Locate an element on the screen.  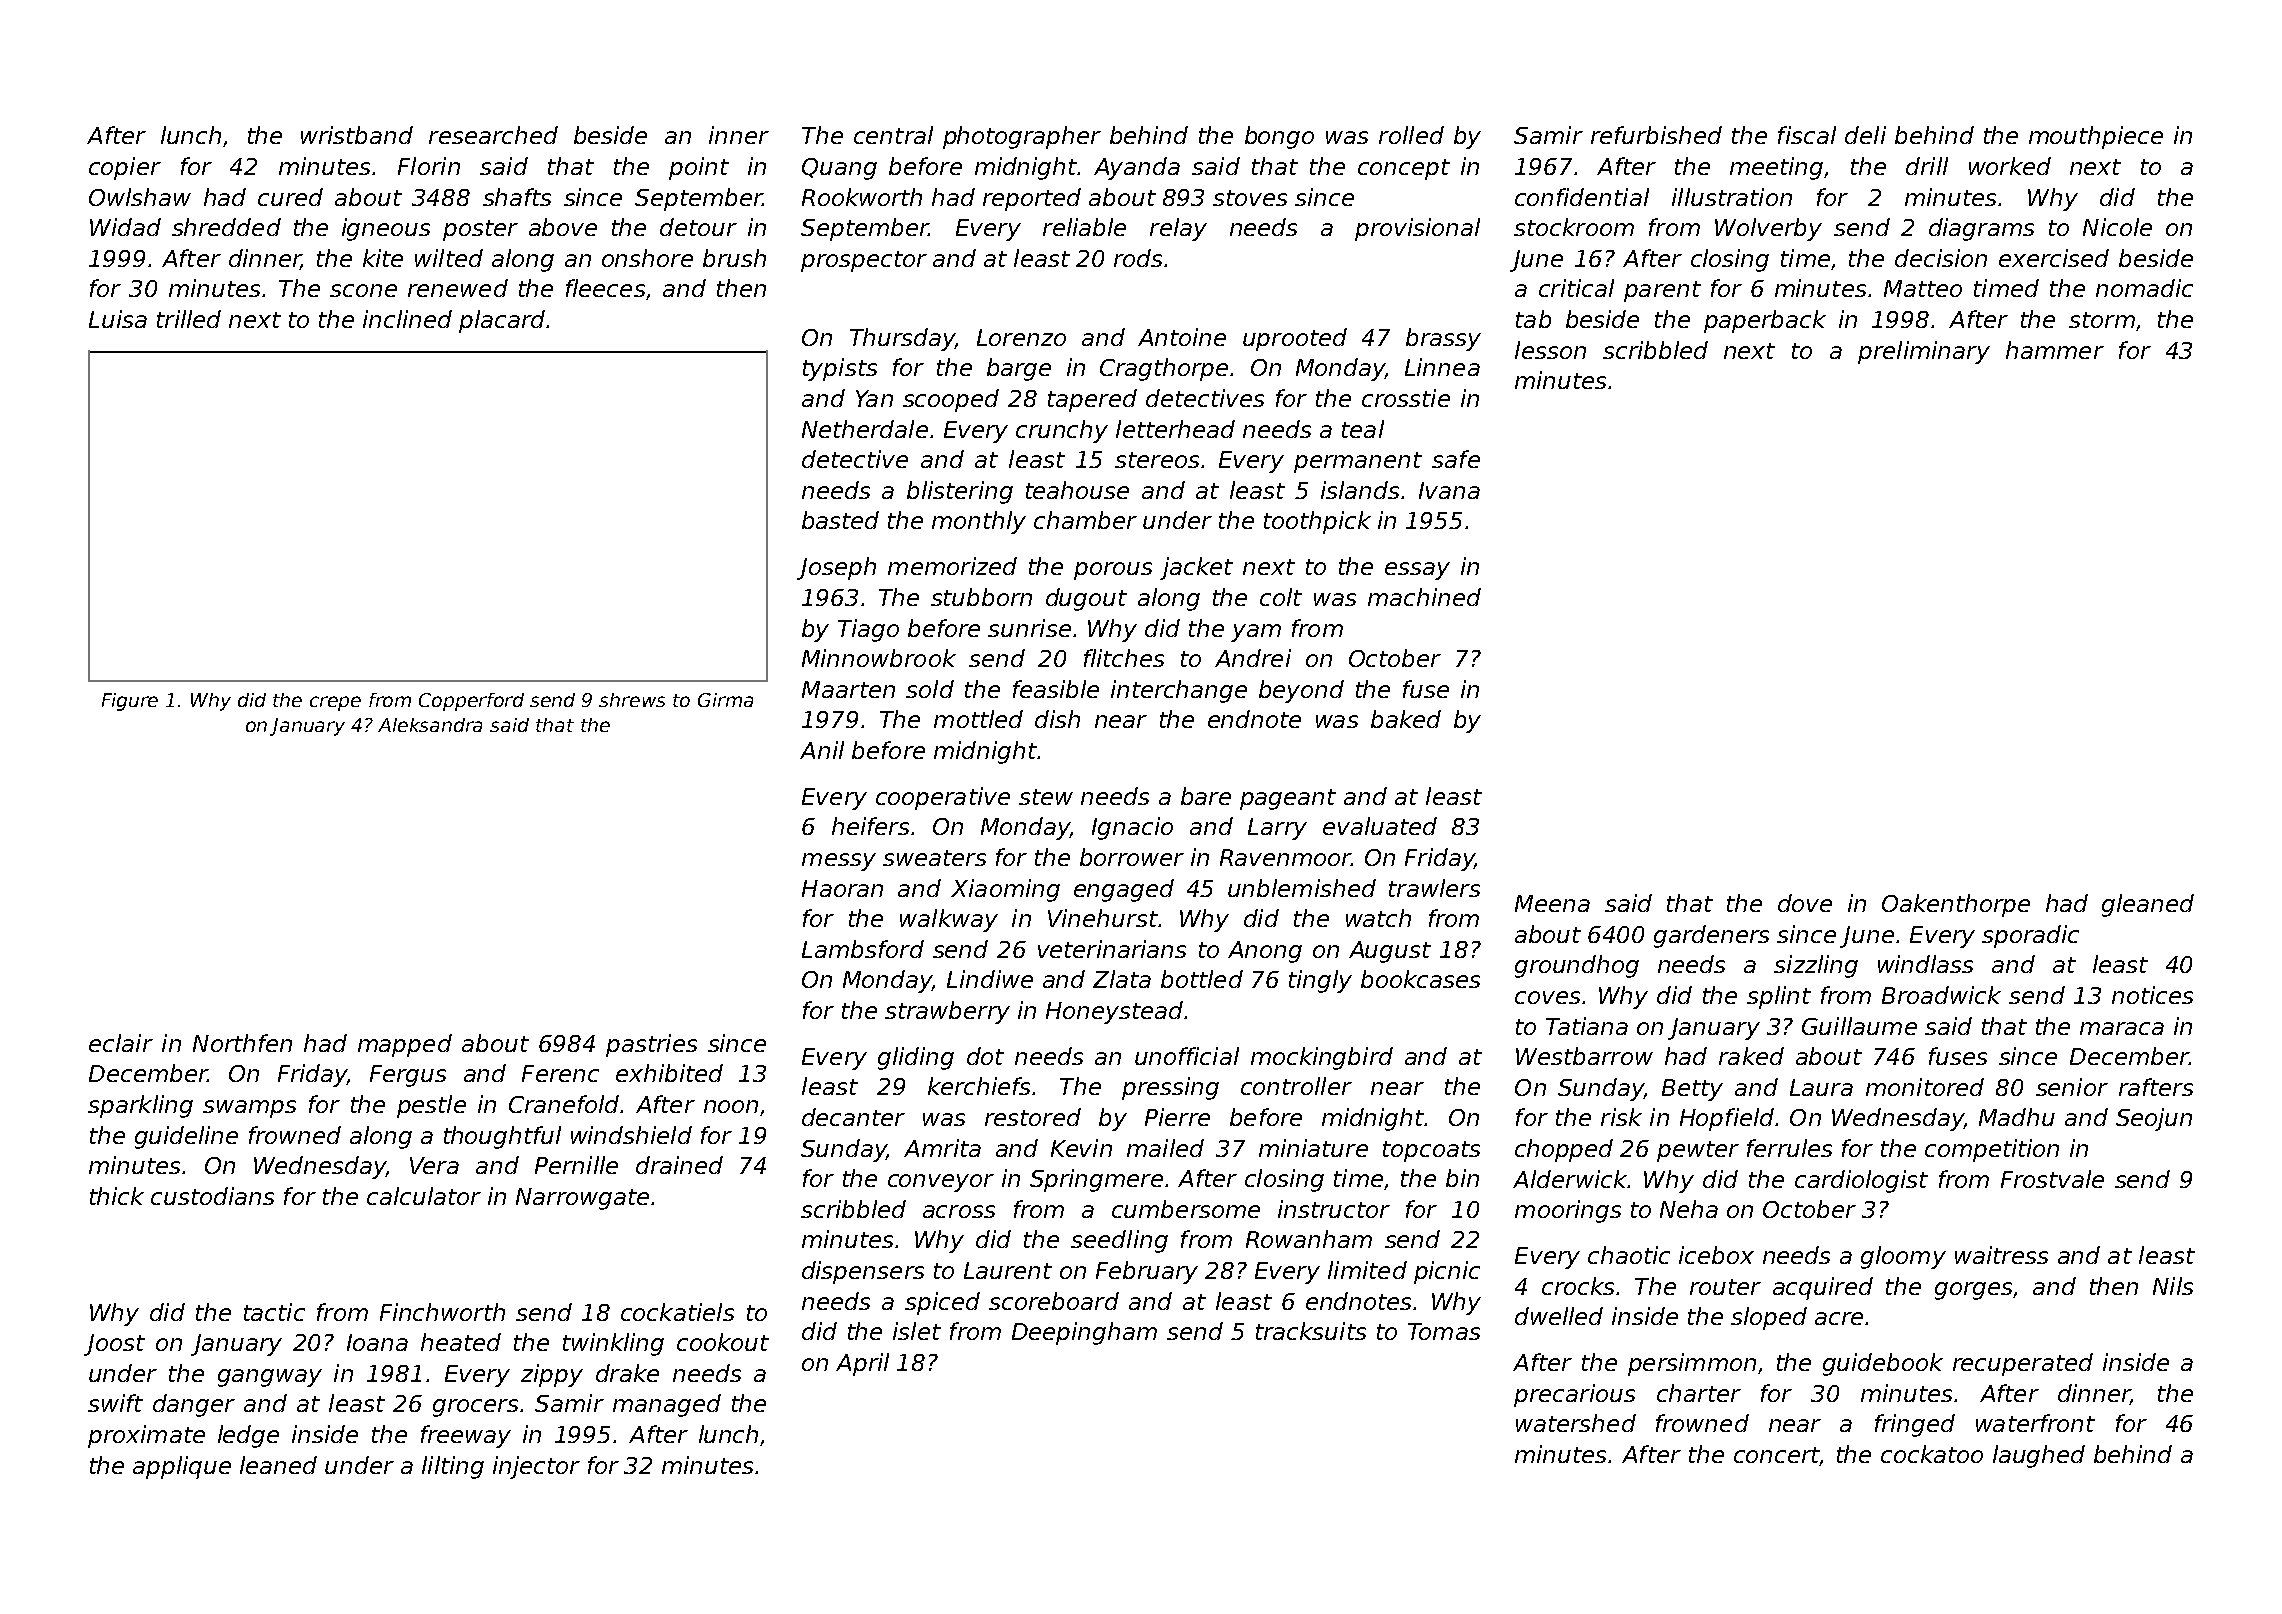
applique is located at coordinates (182, 1467).
